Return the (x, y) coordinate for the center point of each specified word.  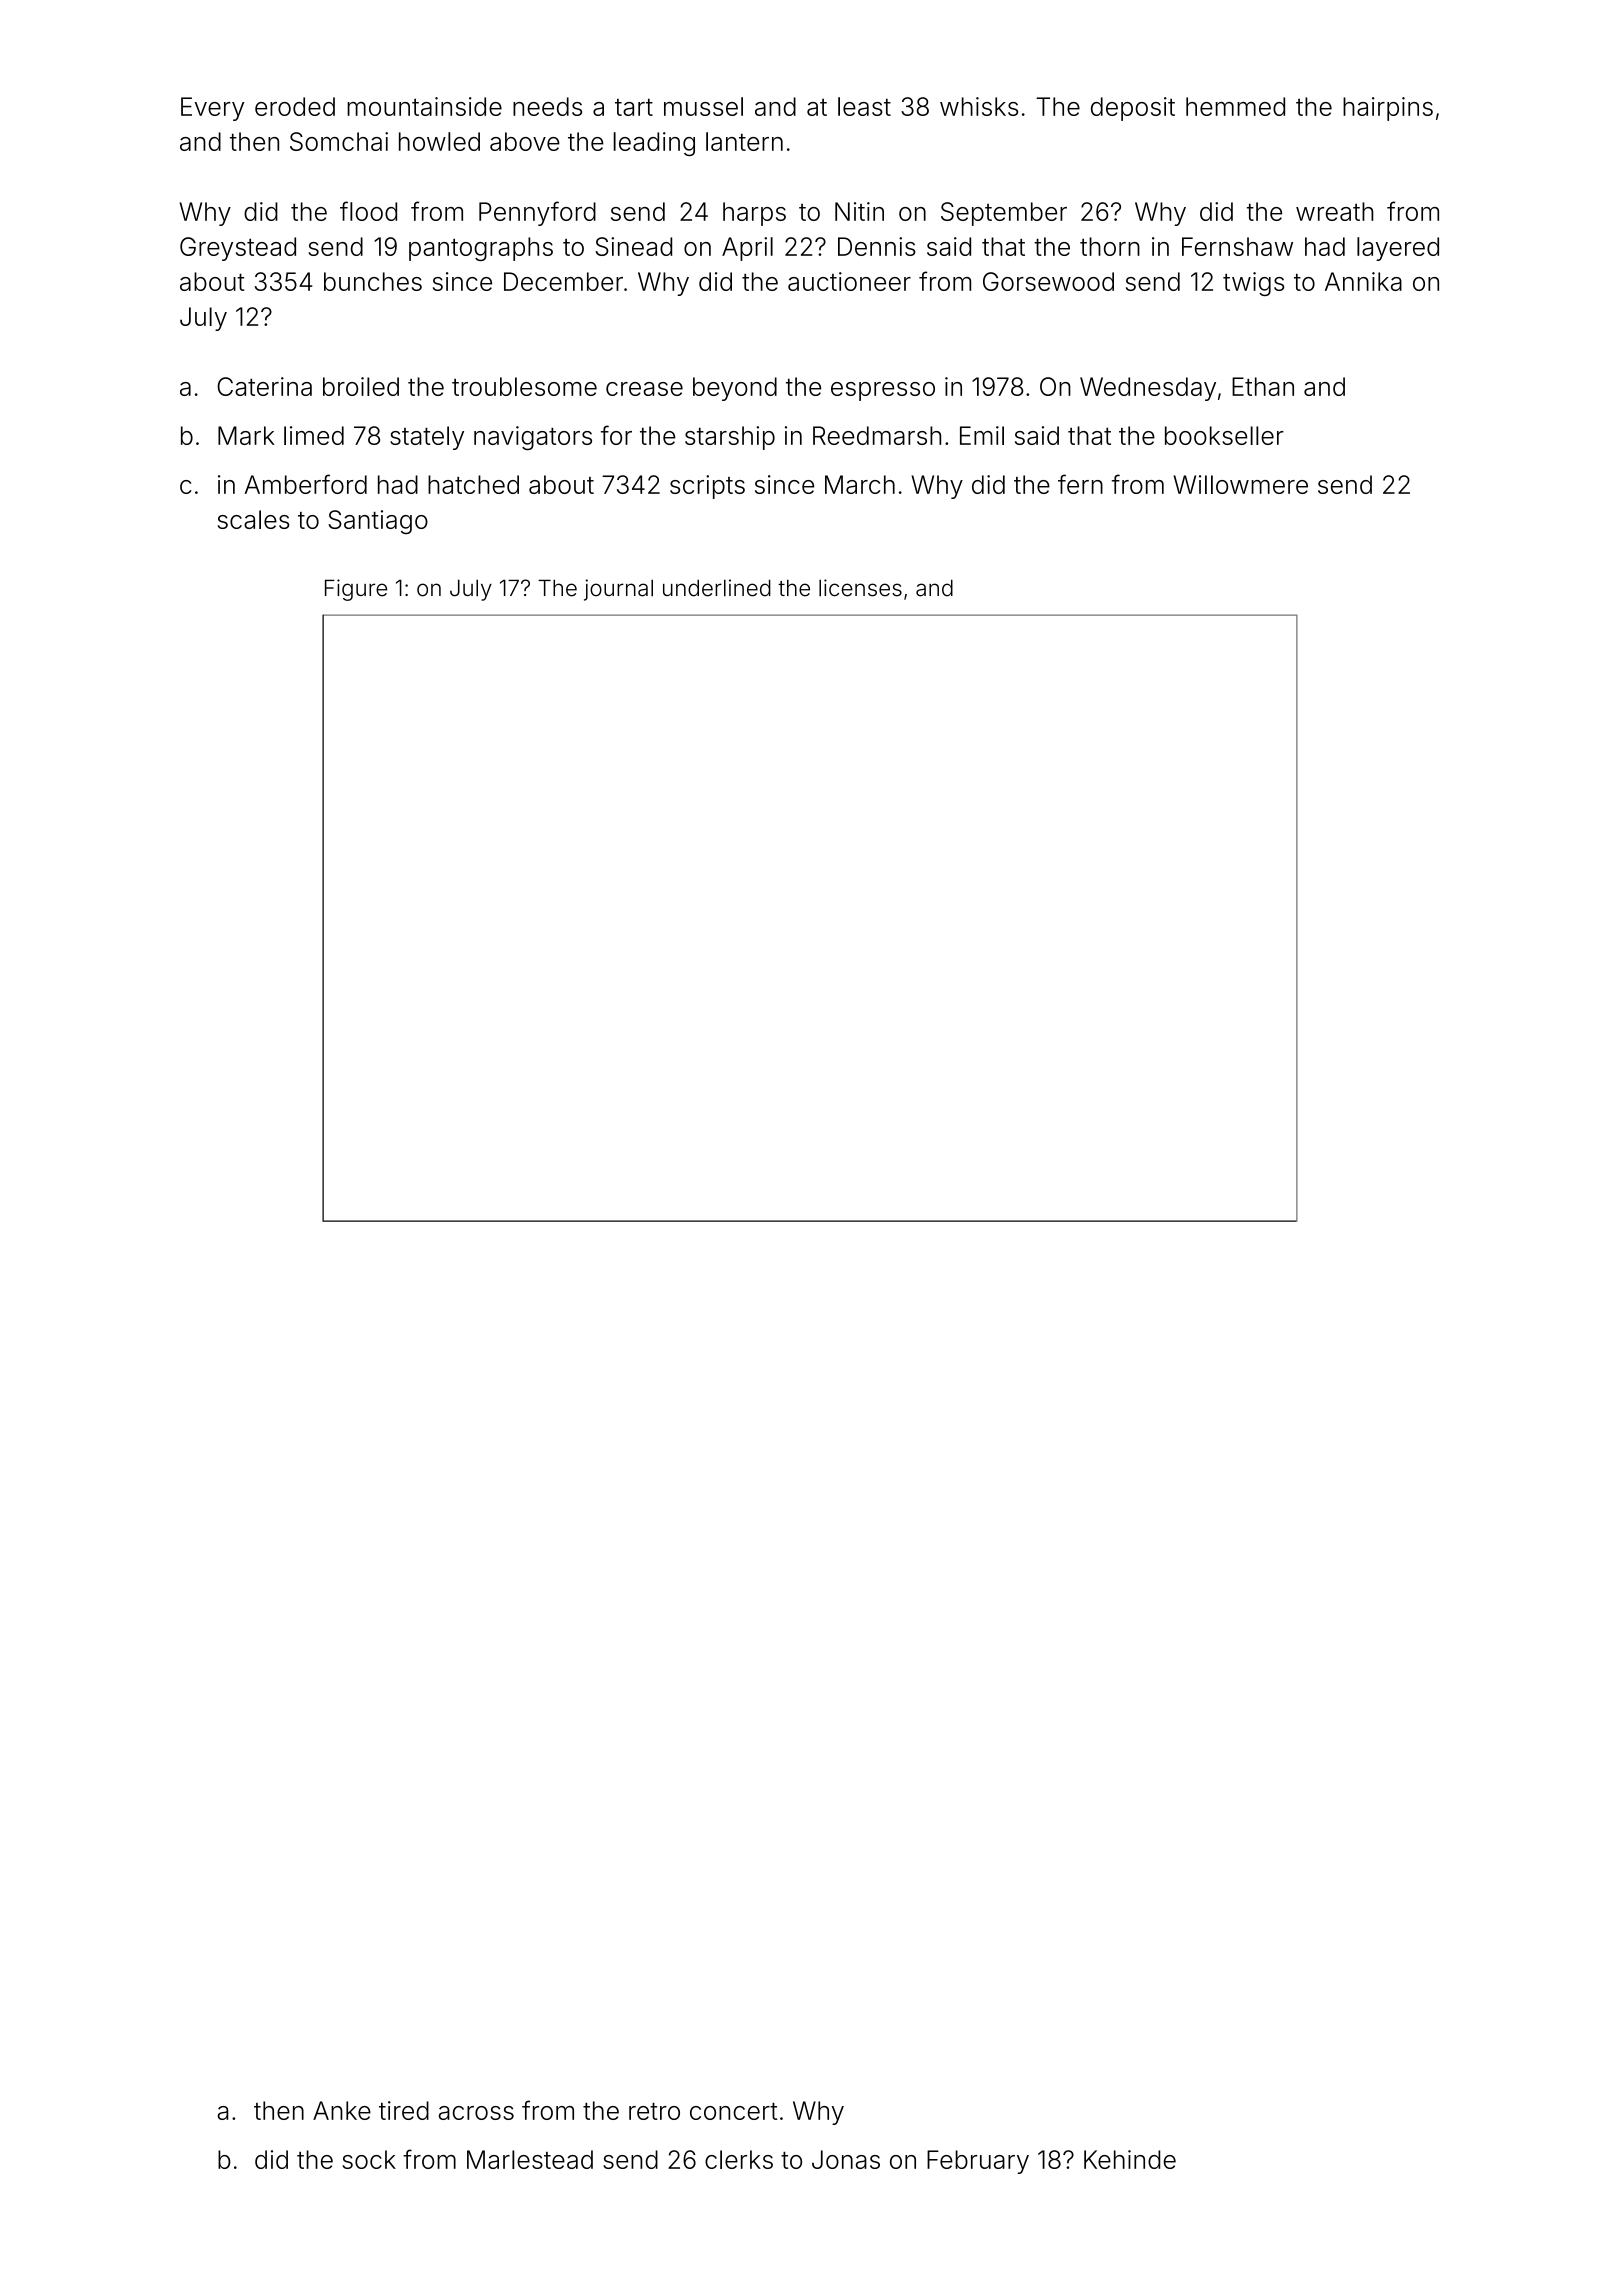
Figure (356, 590)
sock (369, 2159)
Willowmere (1240, 484)
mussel (703, 106)
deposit (1133, 109)
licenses (860, 588)
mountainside (424, 106)
